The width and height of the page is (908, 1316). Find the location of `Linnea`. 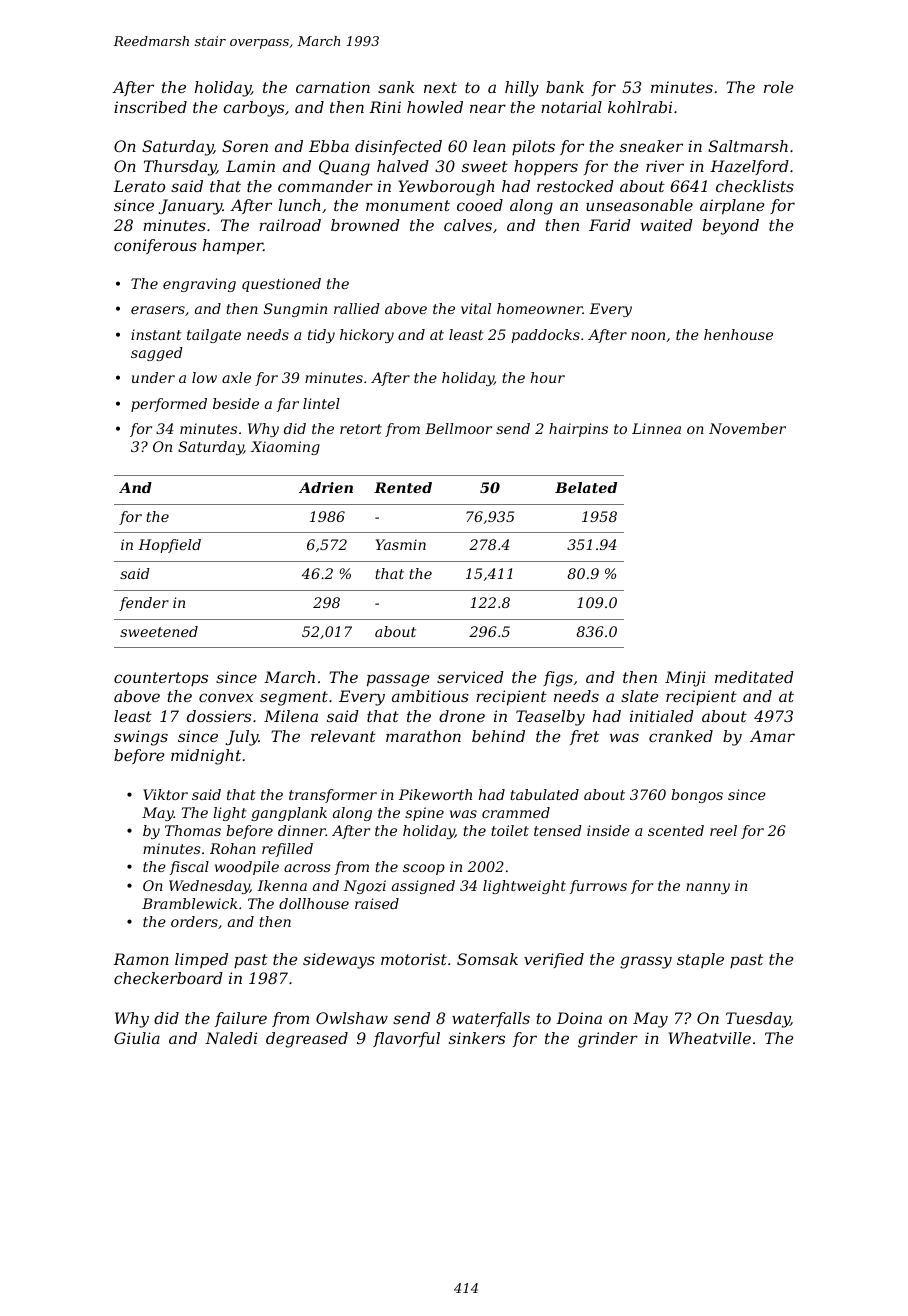

Linnea is located at coordinates (656, 428).
